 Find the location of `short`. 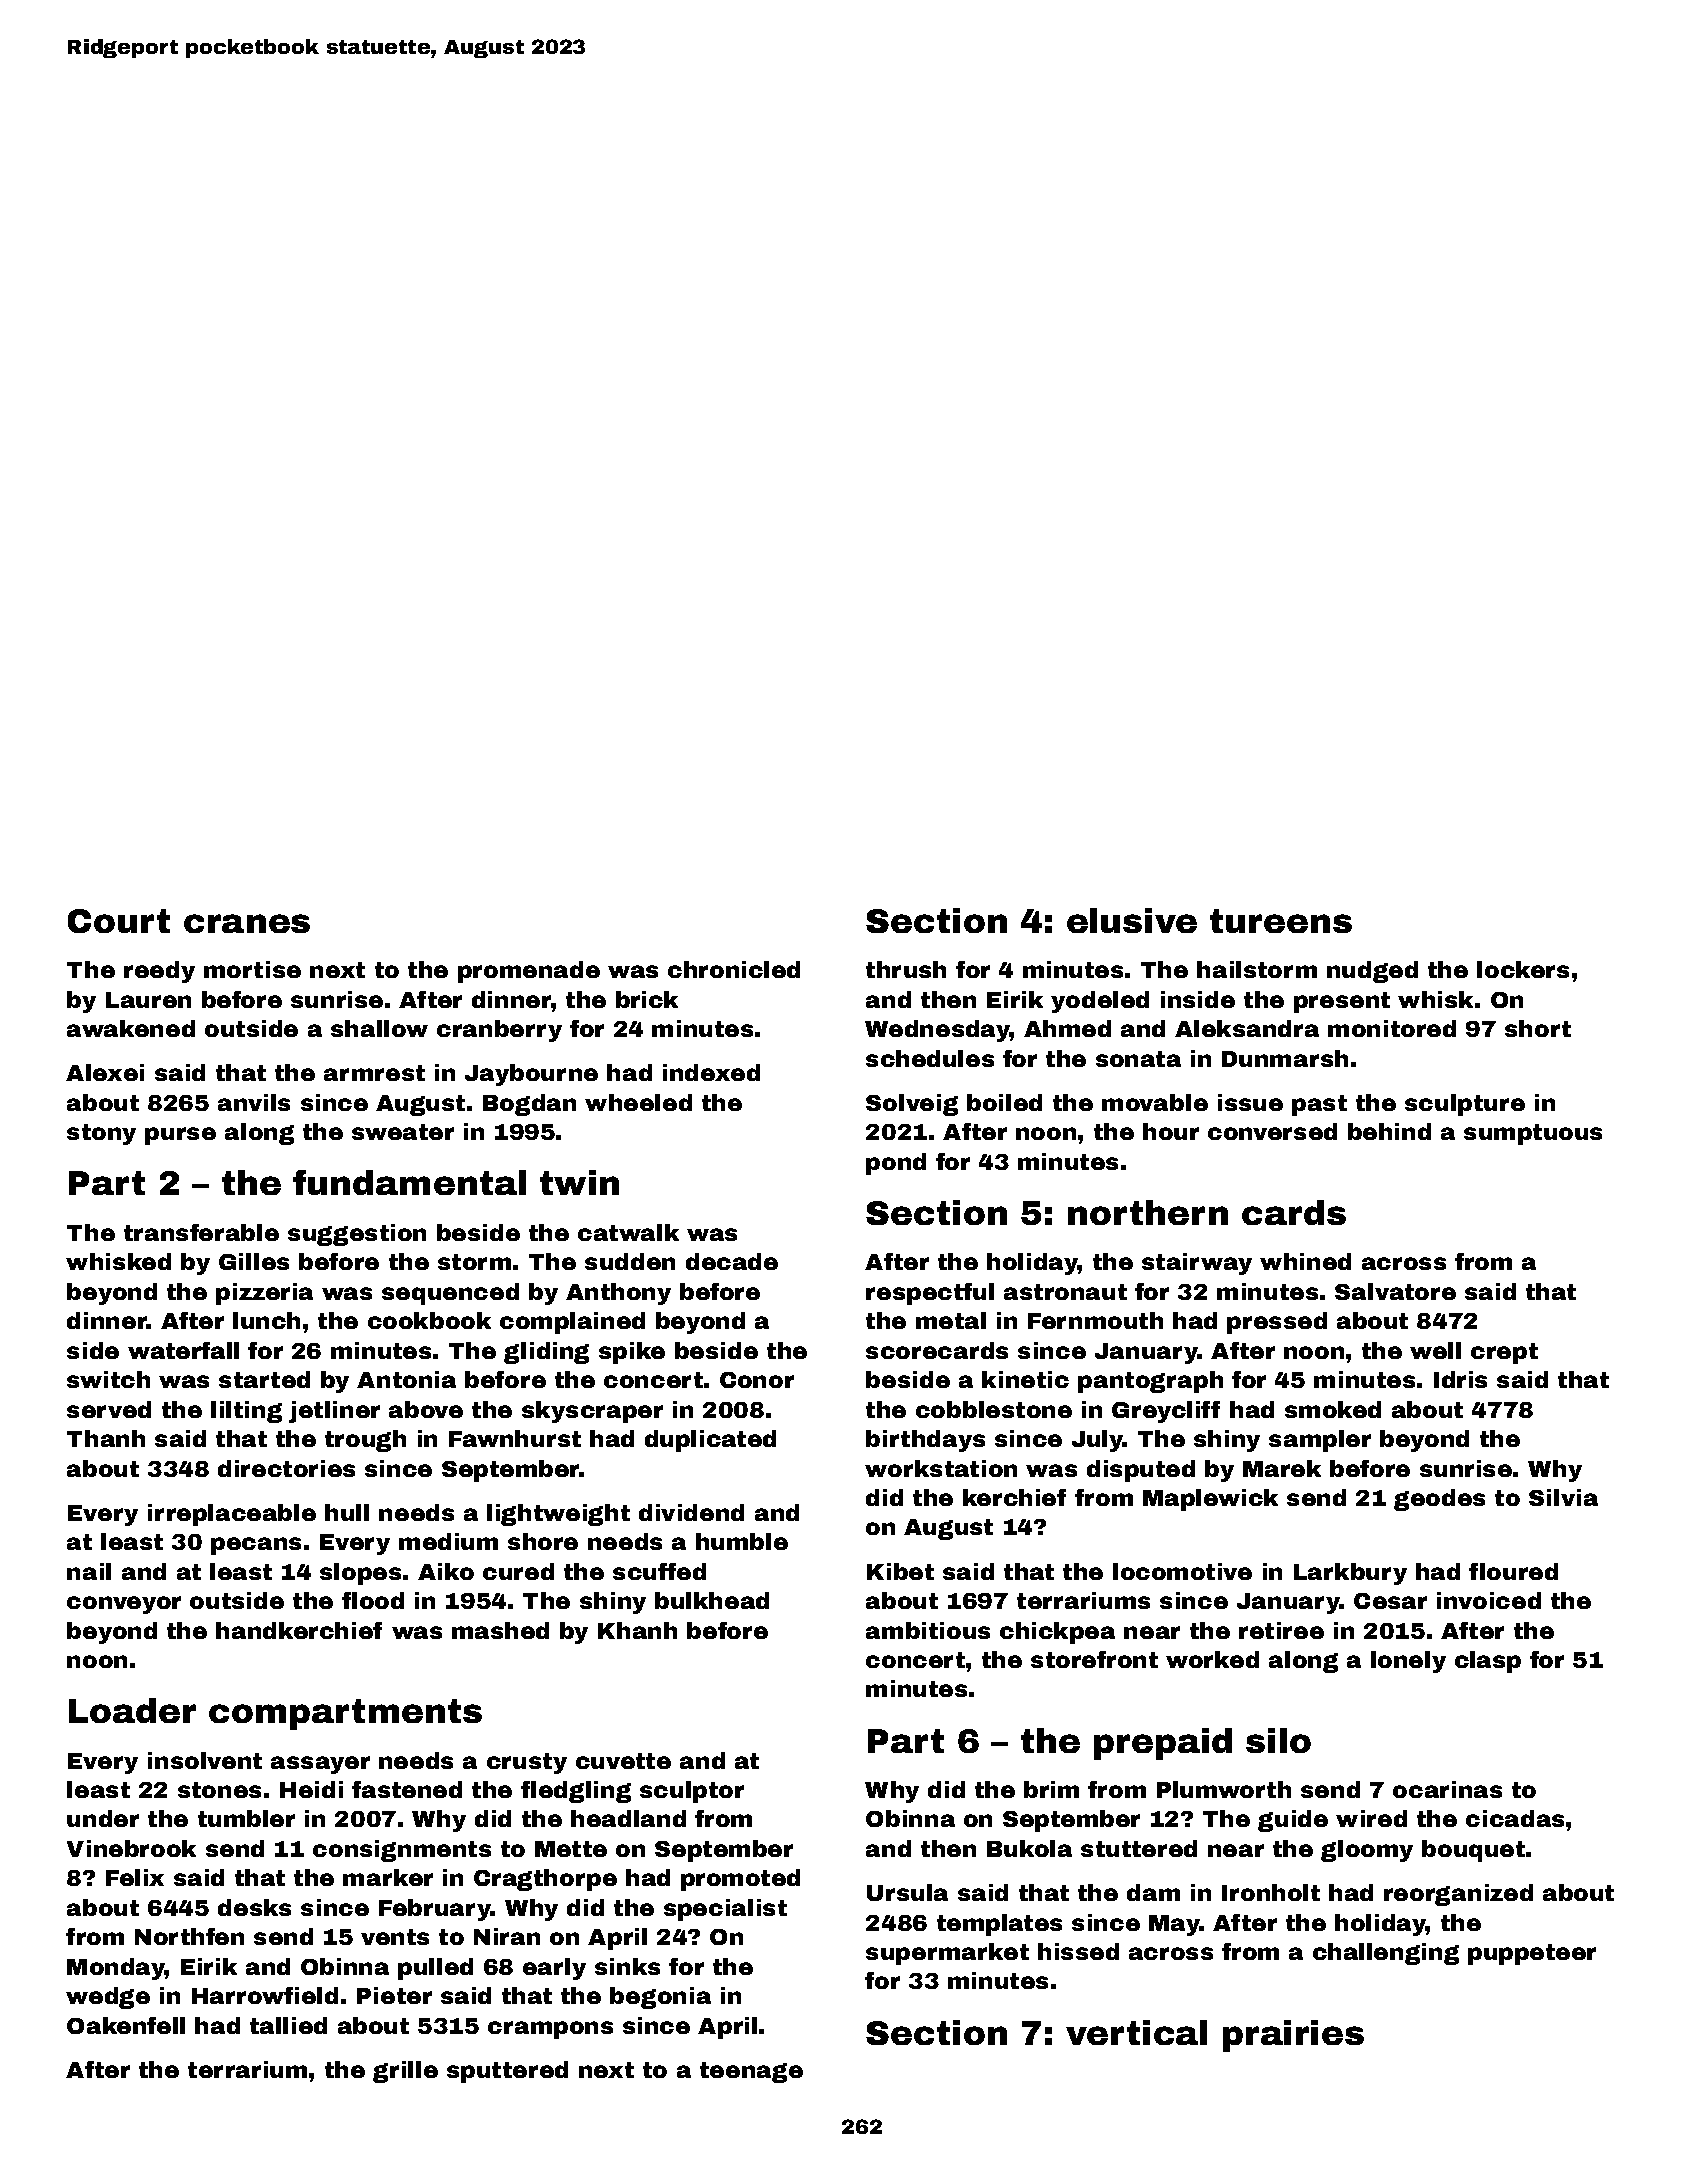

short is located at coordinates (1538, 1028).
